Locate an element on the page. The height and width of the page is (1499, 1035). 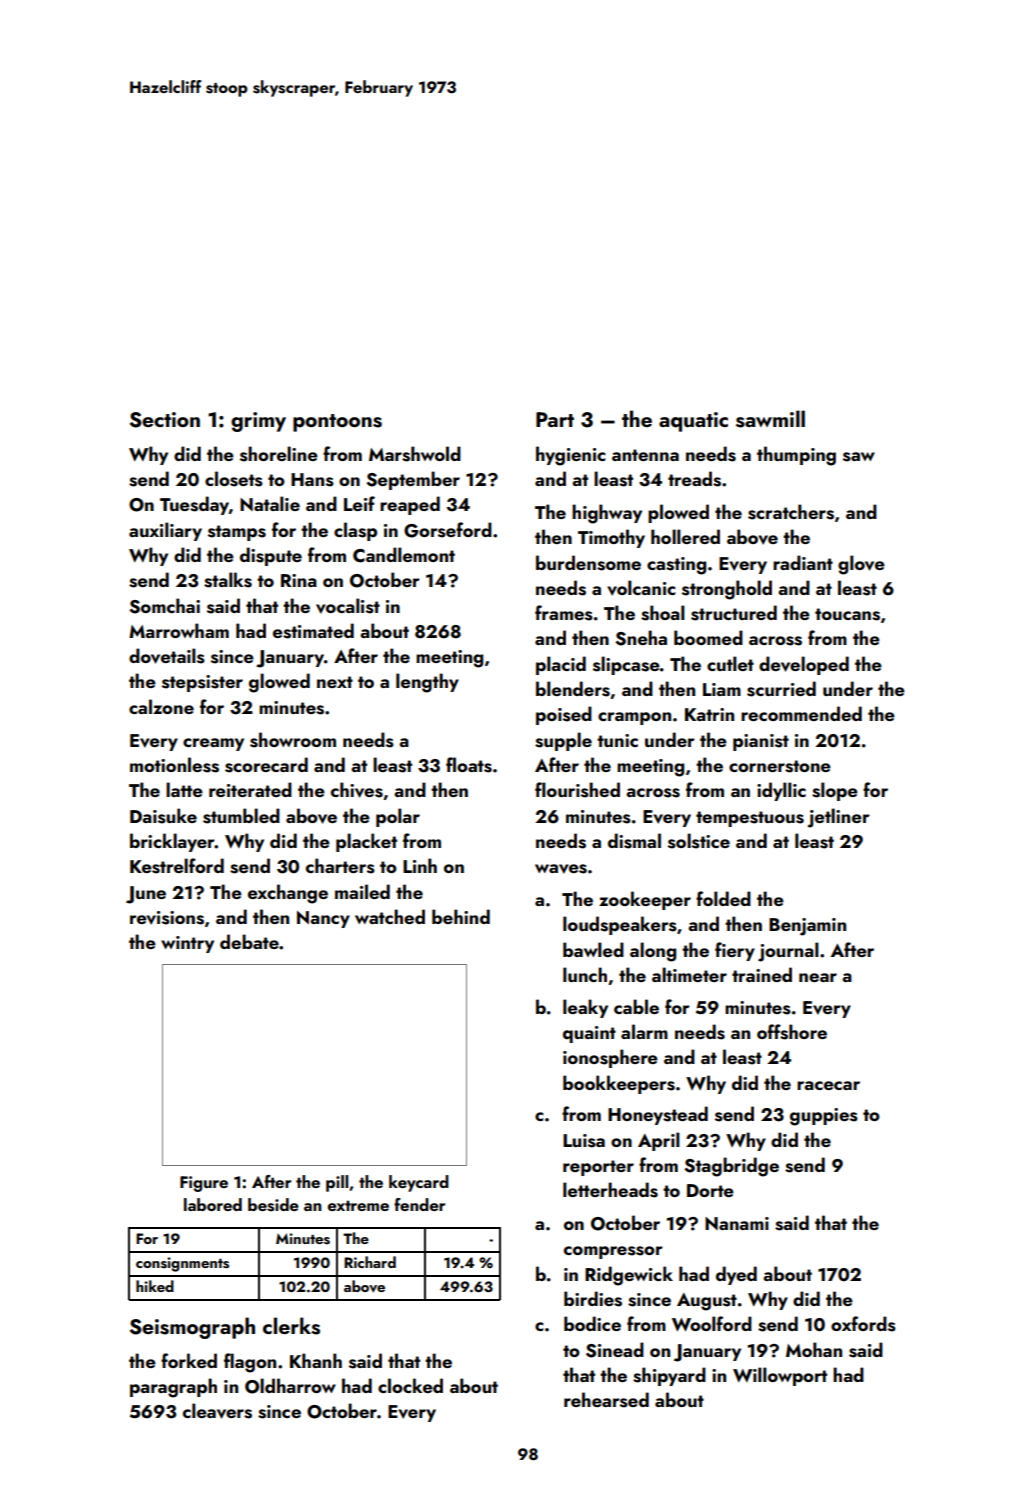
shipyard is located at coordinates (669, 1376).
